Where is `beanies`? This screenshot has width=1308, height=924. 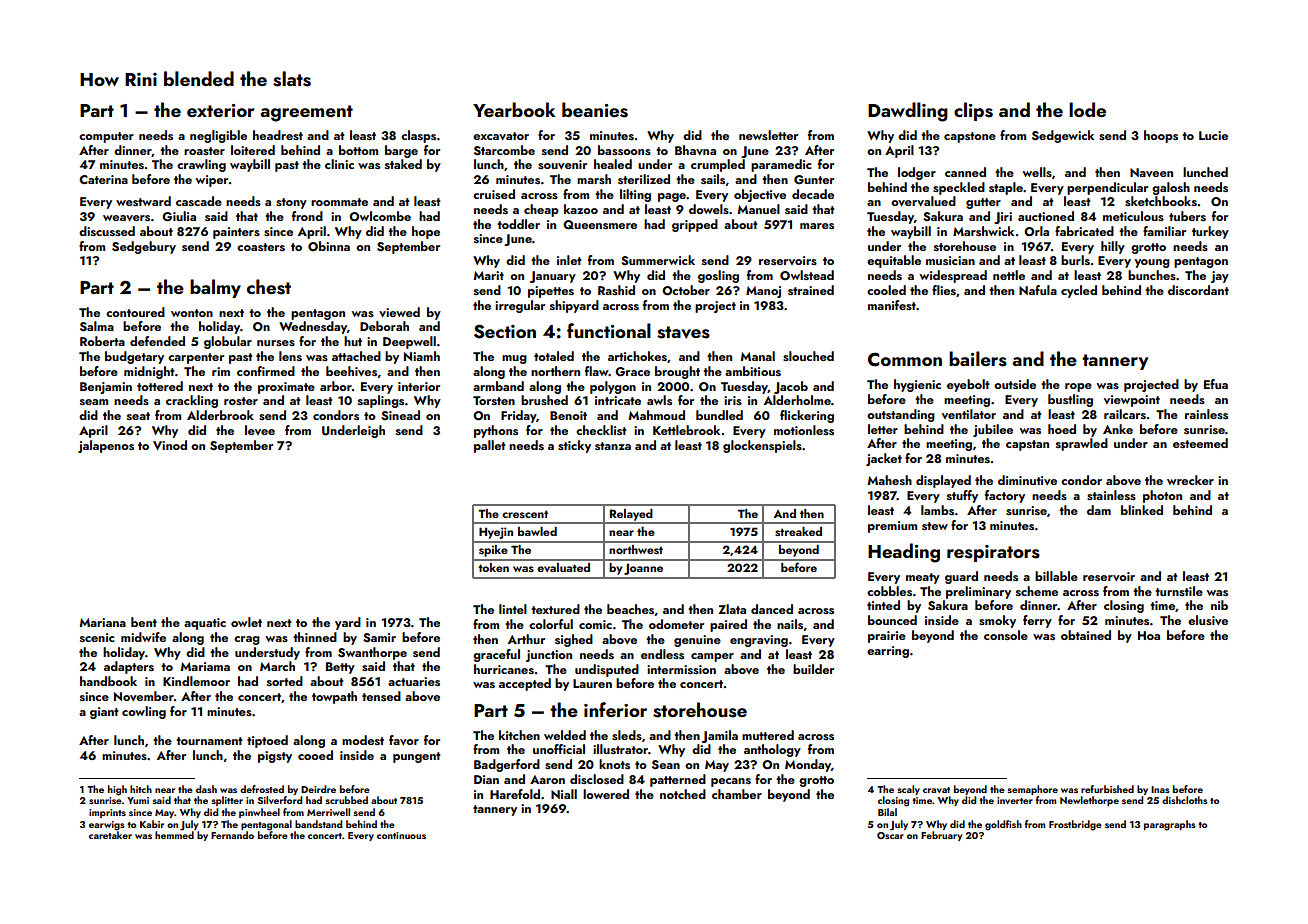
beanies is located at coordinates (595, 110).
